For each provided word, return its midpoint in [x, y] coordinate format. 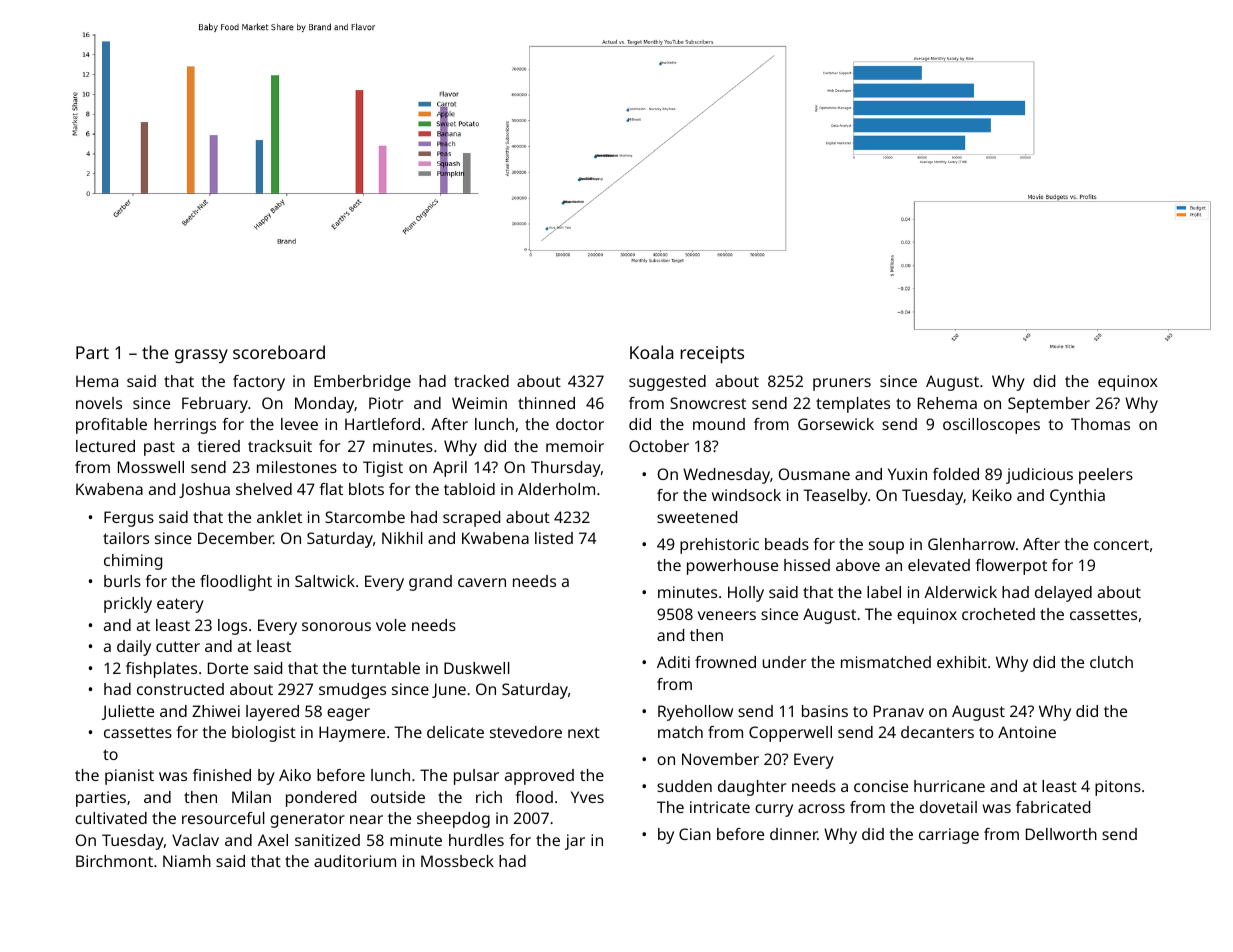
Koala [652, 352]
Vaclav [195, 840]
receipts [712, 354]
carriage [949, 836]
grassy [201, 356]
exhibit [962, 662]
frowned [725, 662]
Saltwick [325, 581]
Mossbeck [457, 861]
